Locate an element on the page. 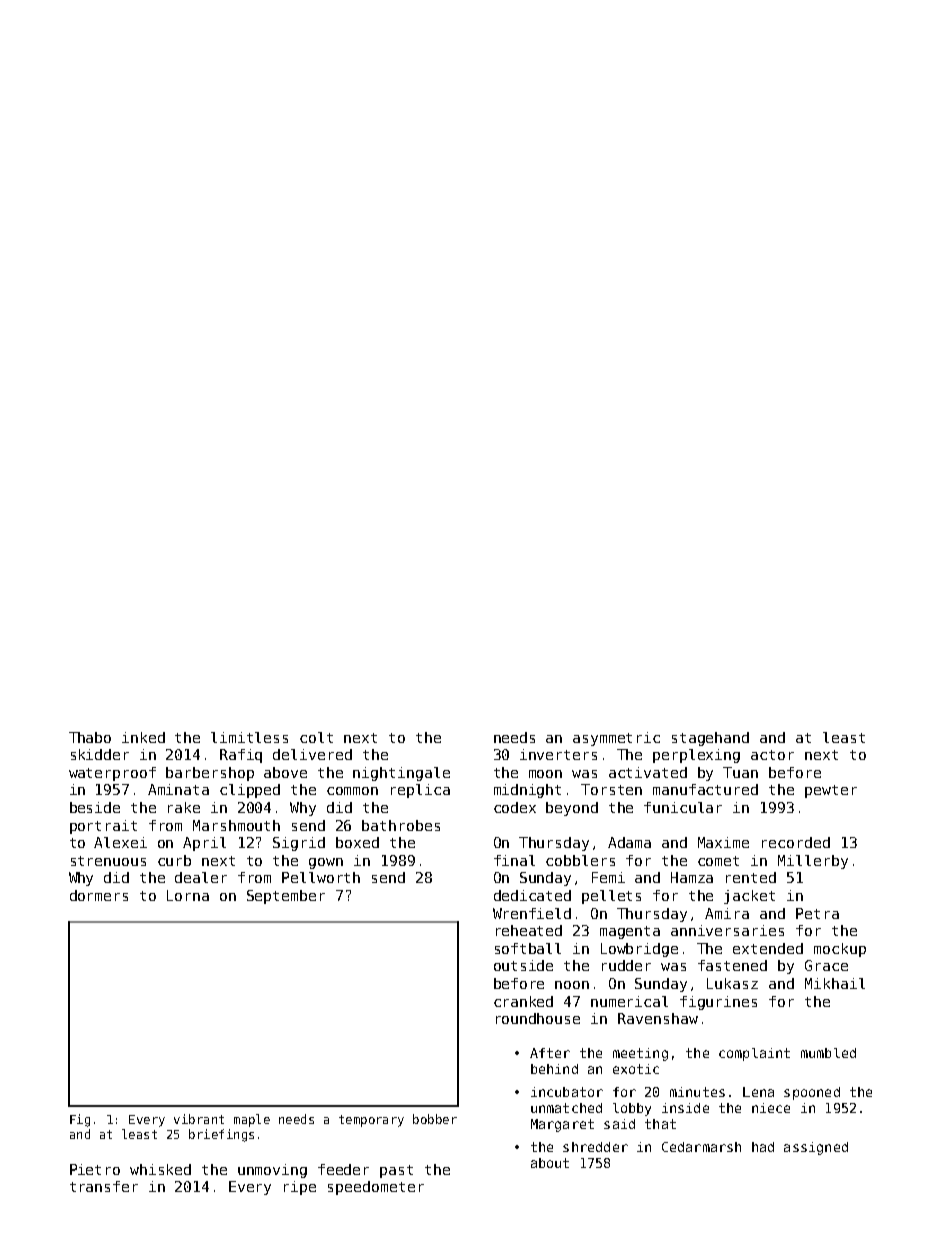 This document has width=952, height=1233. briefings is located at coordinates (221, 1135).
